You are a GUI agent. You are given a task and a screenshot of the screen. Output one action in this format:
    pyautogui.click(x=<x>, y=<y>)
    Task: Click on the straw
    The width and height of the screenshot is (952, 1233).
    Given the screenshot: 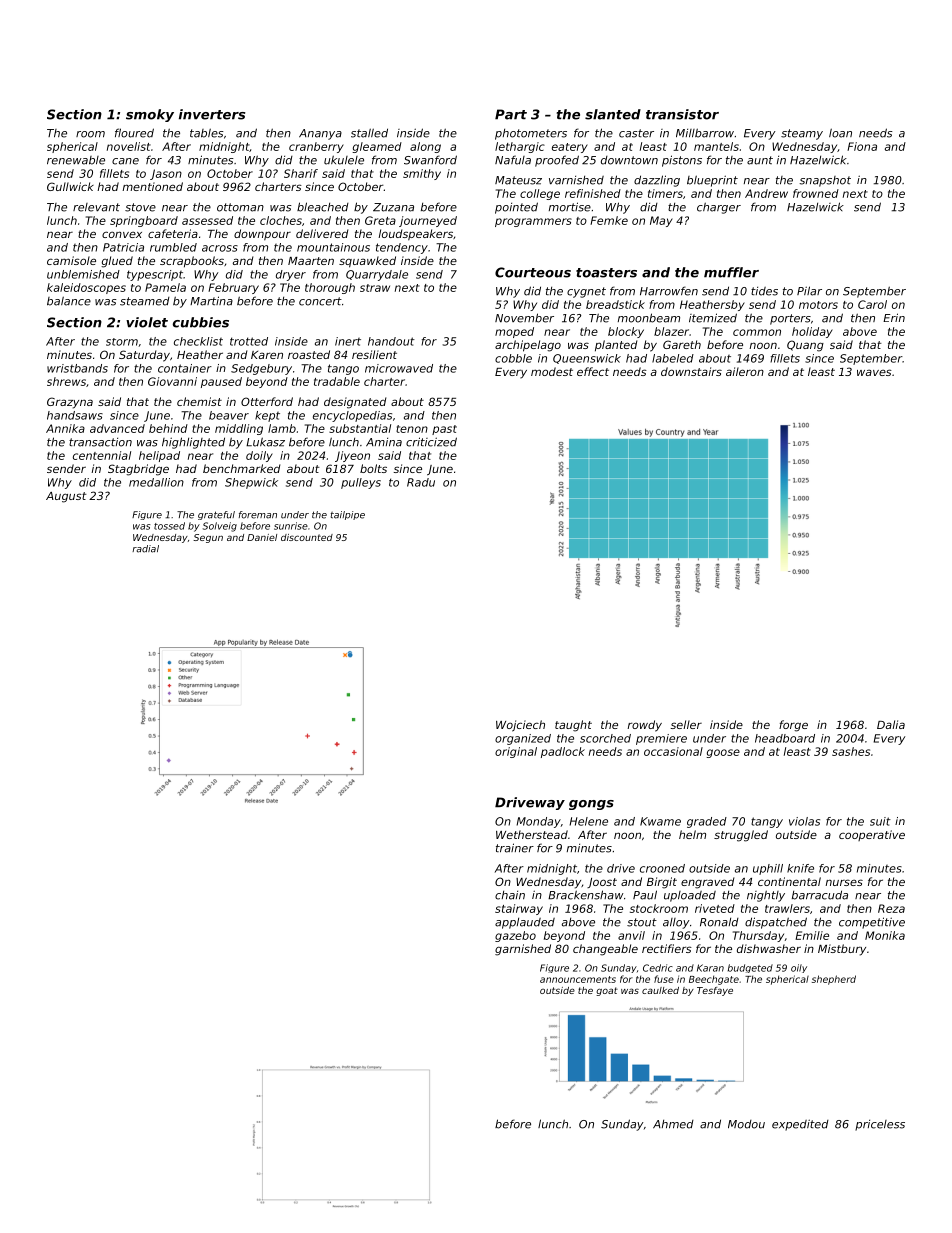 What is the action you would take?
    pyautogui.click(x=375, y=288)
